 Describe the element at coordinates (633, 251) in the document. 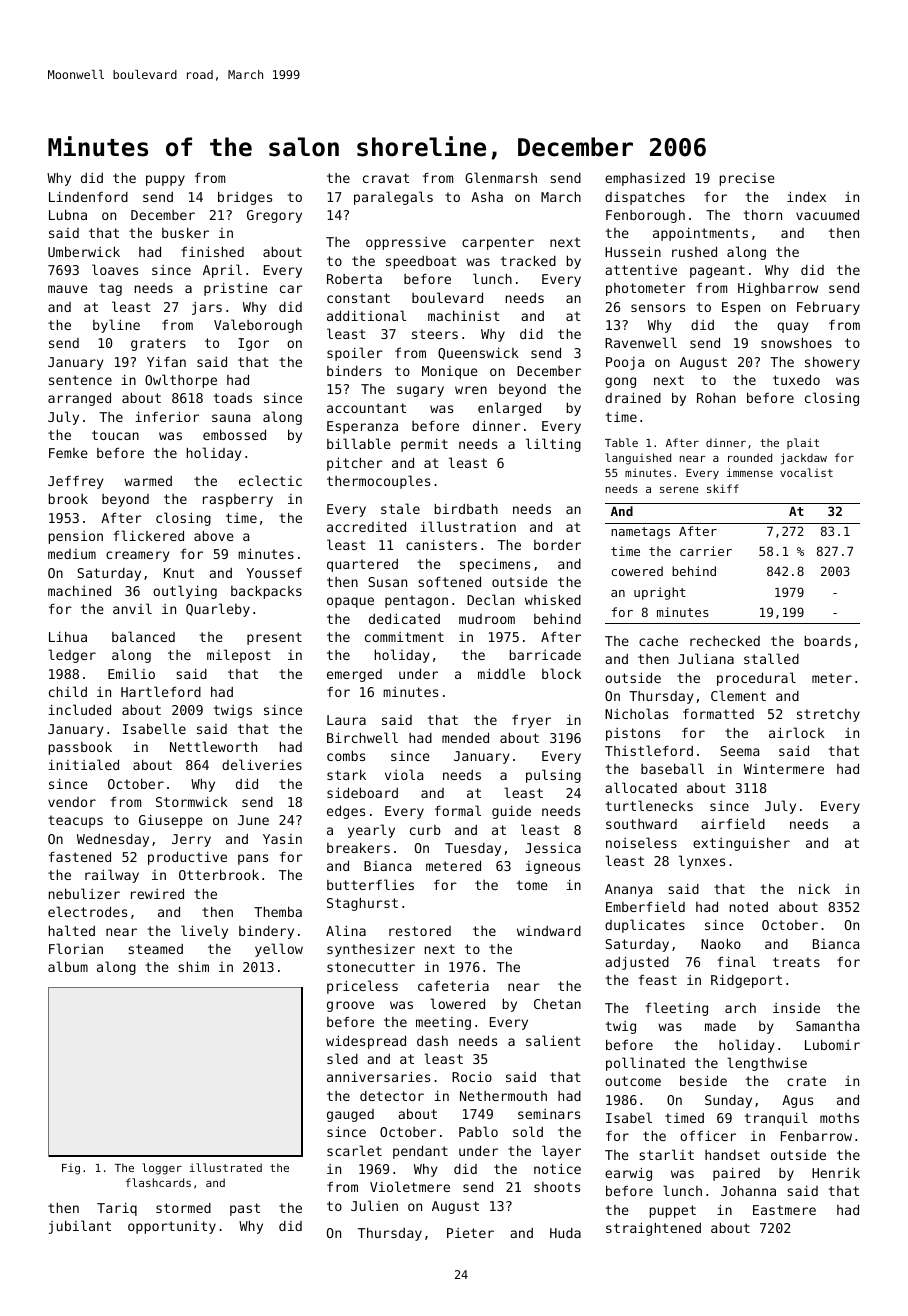

I see `Hussein` at that location.
